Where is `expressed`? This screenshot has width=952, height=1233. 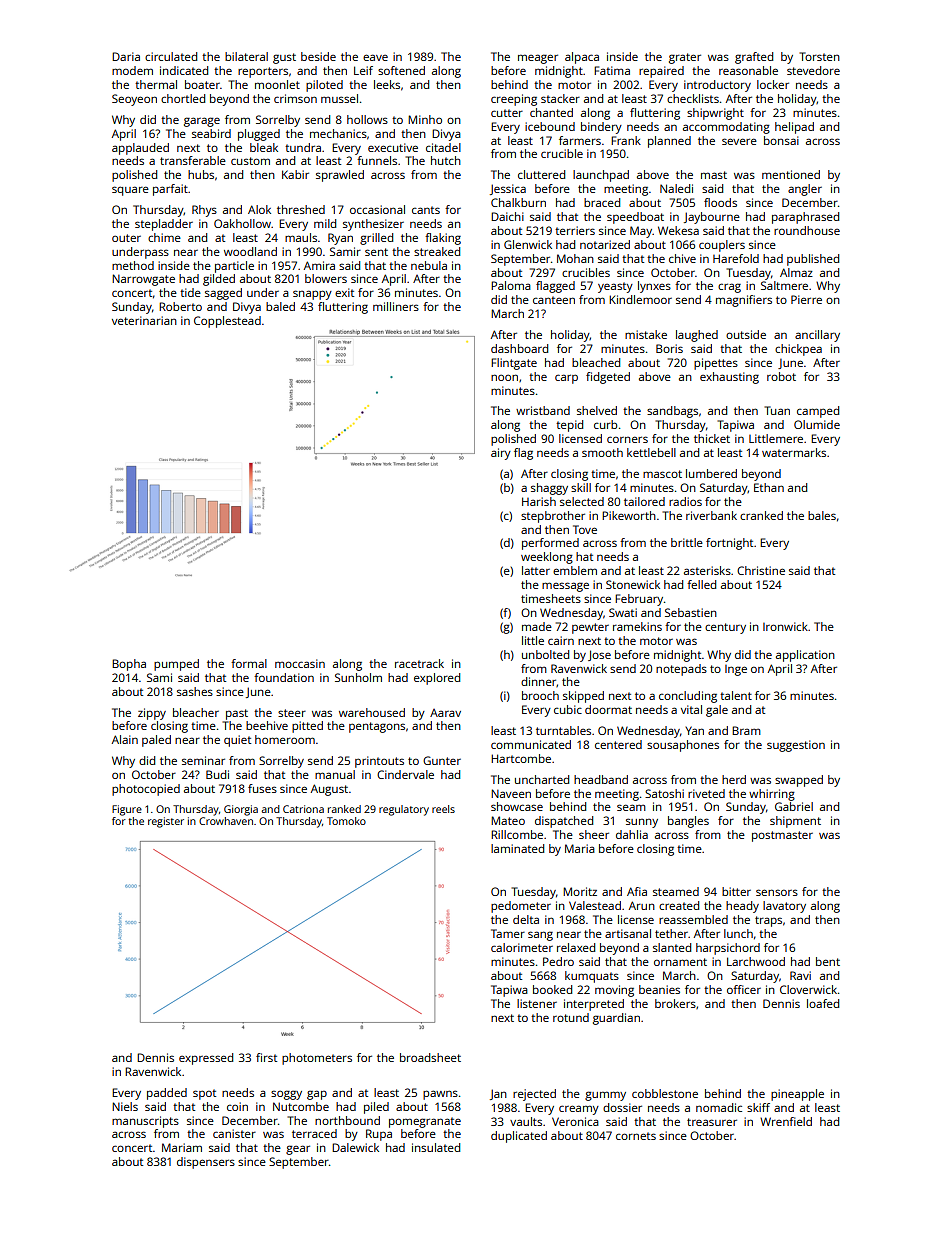 expressed is located at coordinates (206, 1059).
